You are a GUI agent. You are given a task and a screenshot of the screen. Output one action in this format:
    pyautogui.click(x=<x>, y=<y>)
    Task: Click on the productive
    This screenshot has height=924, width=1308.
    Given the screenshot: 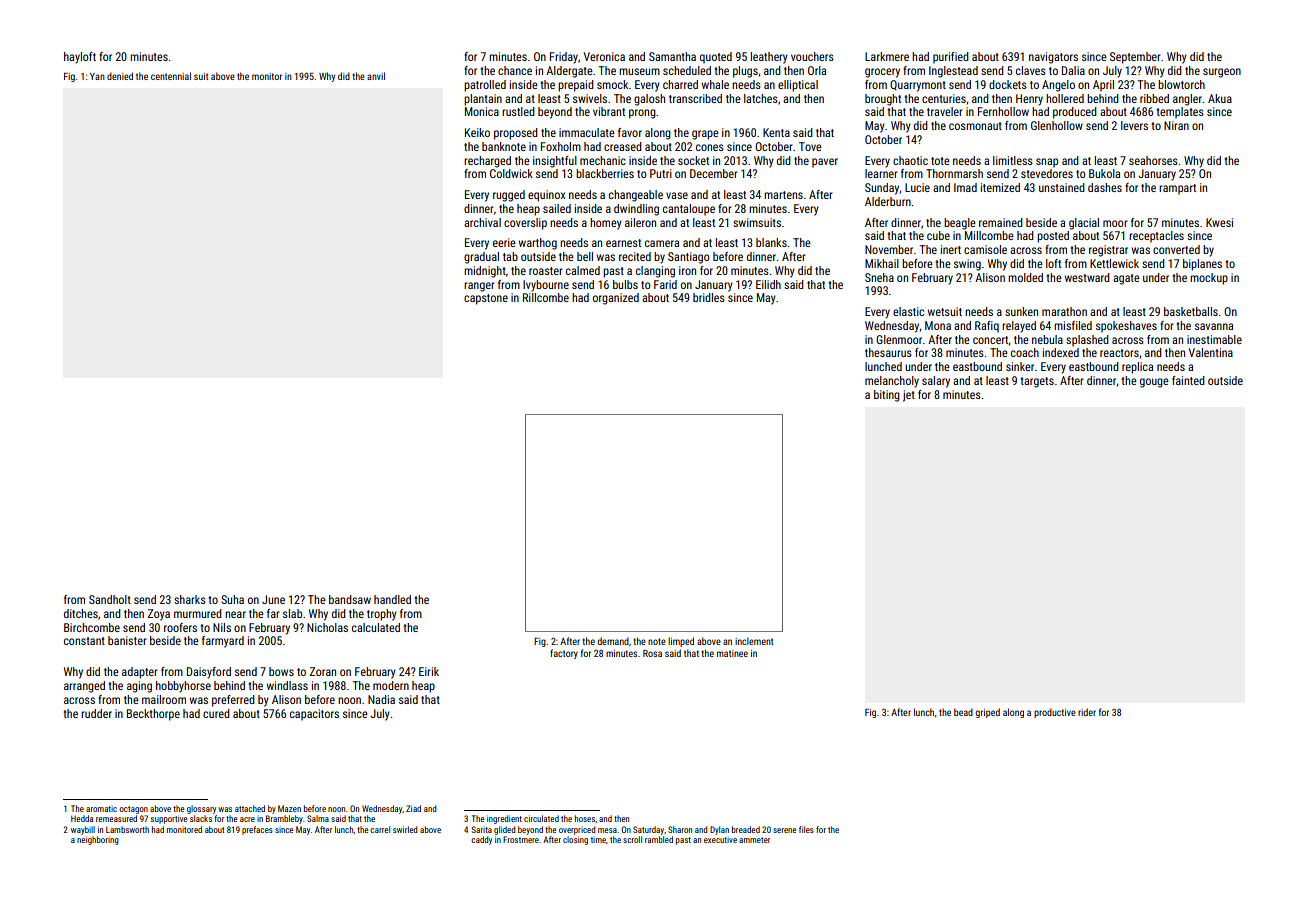 What is the action you would take?
    pyautogui.click(x=1055, y=713)
